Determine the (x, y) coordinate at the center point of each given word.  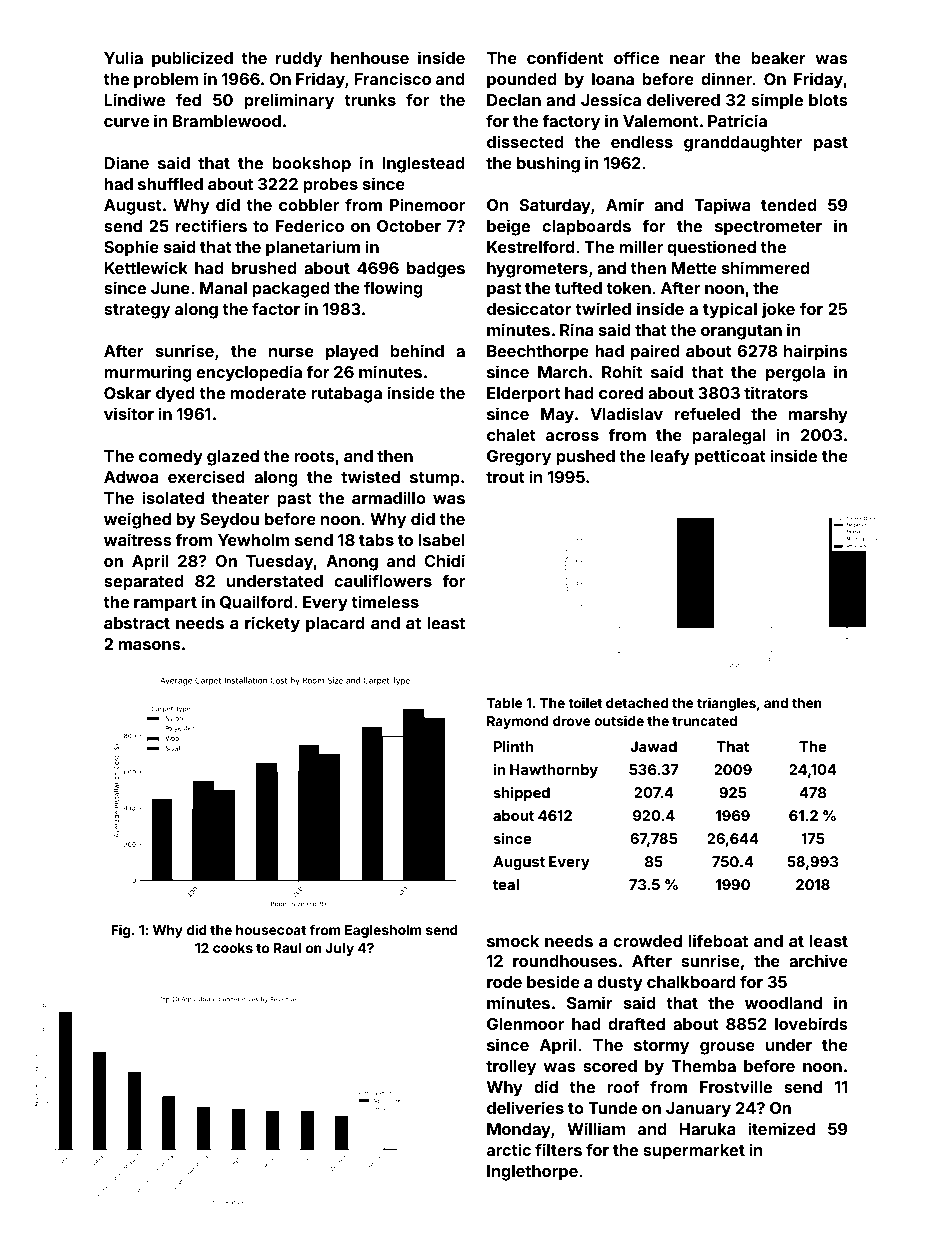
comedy (171, 458)
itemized (781, 1128)
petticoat (730, 457)
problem (166, 81)
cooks (233, 948)
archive (818, 960)
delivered (683, 99)
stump (435, 479)
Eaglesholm (383, 931)
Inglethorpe (532, 1173)
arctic (509, 1149)
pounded (522, 81)
